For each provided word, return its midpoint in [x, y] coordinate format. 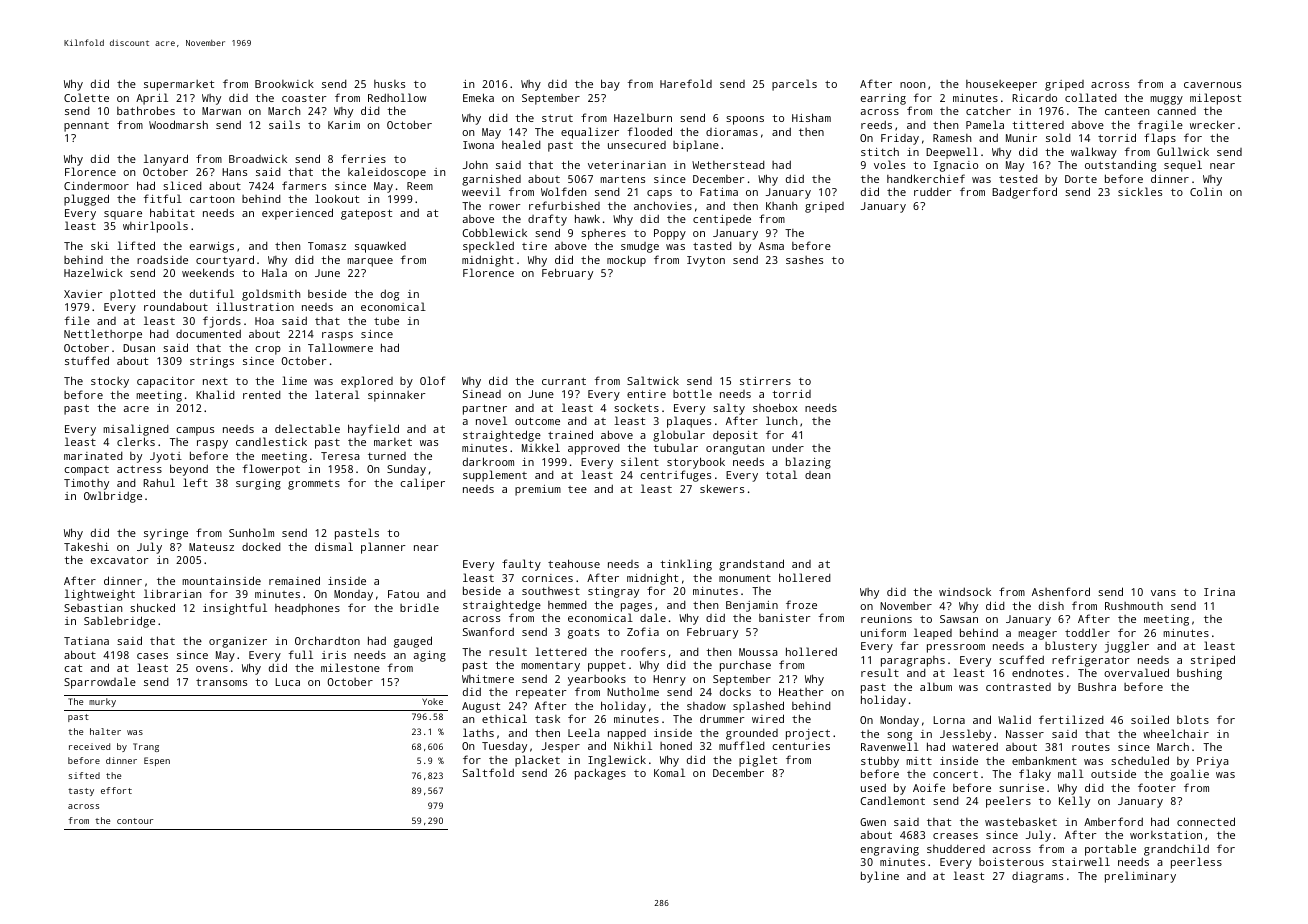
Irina [1219, 592]
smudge [640, 247]
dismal [334, 546]
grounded [752, 734]
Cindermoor [96, 186]
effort [116, 790]
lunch [781, 420]
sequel [1183, 166]
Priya [1213, 762]
